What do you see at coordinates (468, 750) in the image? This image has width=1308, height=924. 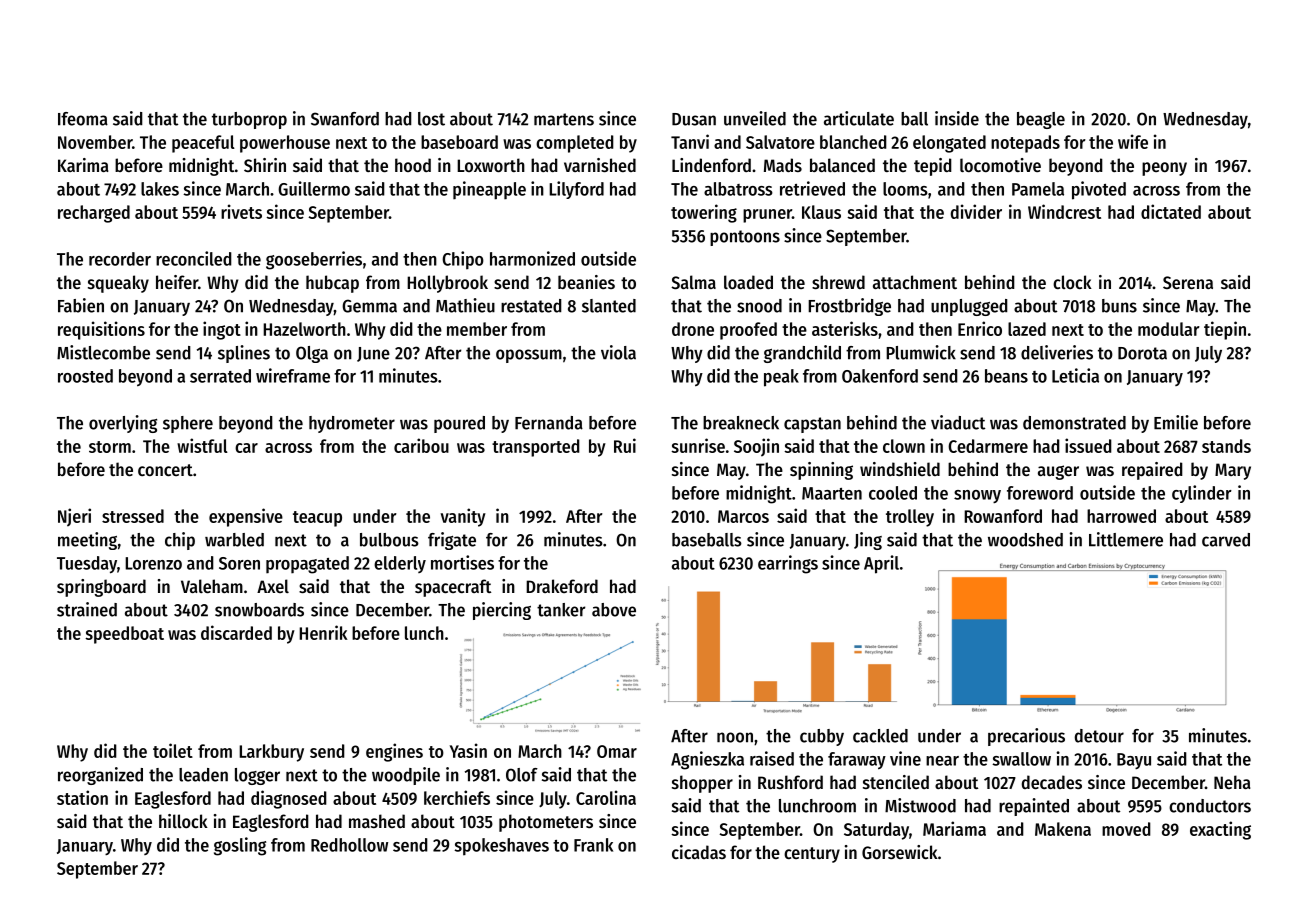 I see `Yasin` at bounding box center [468, 750].
